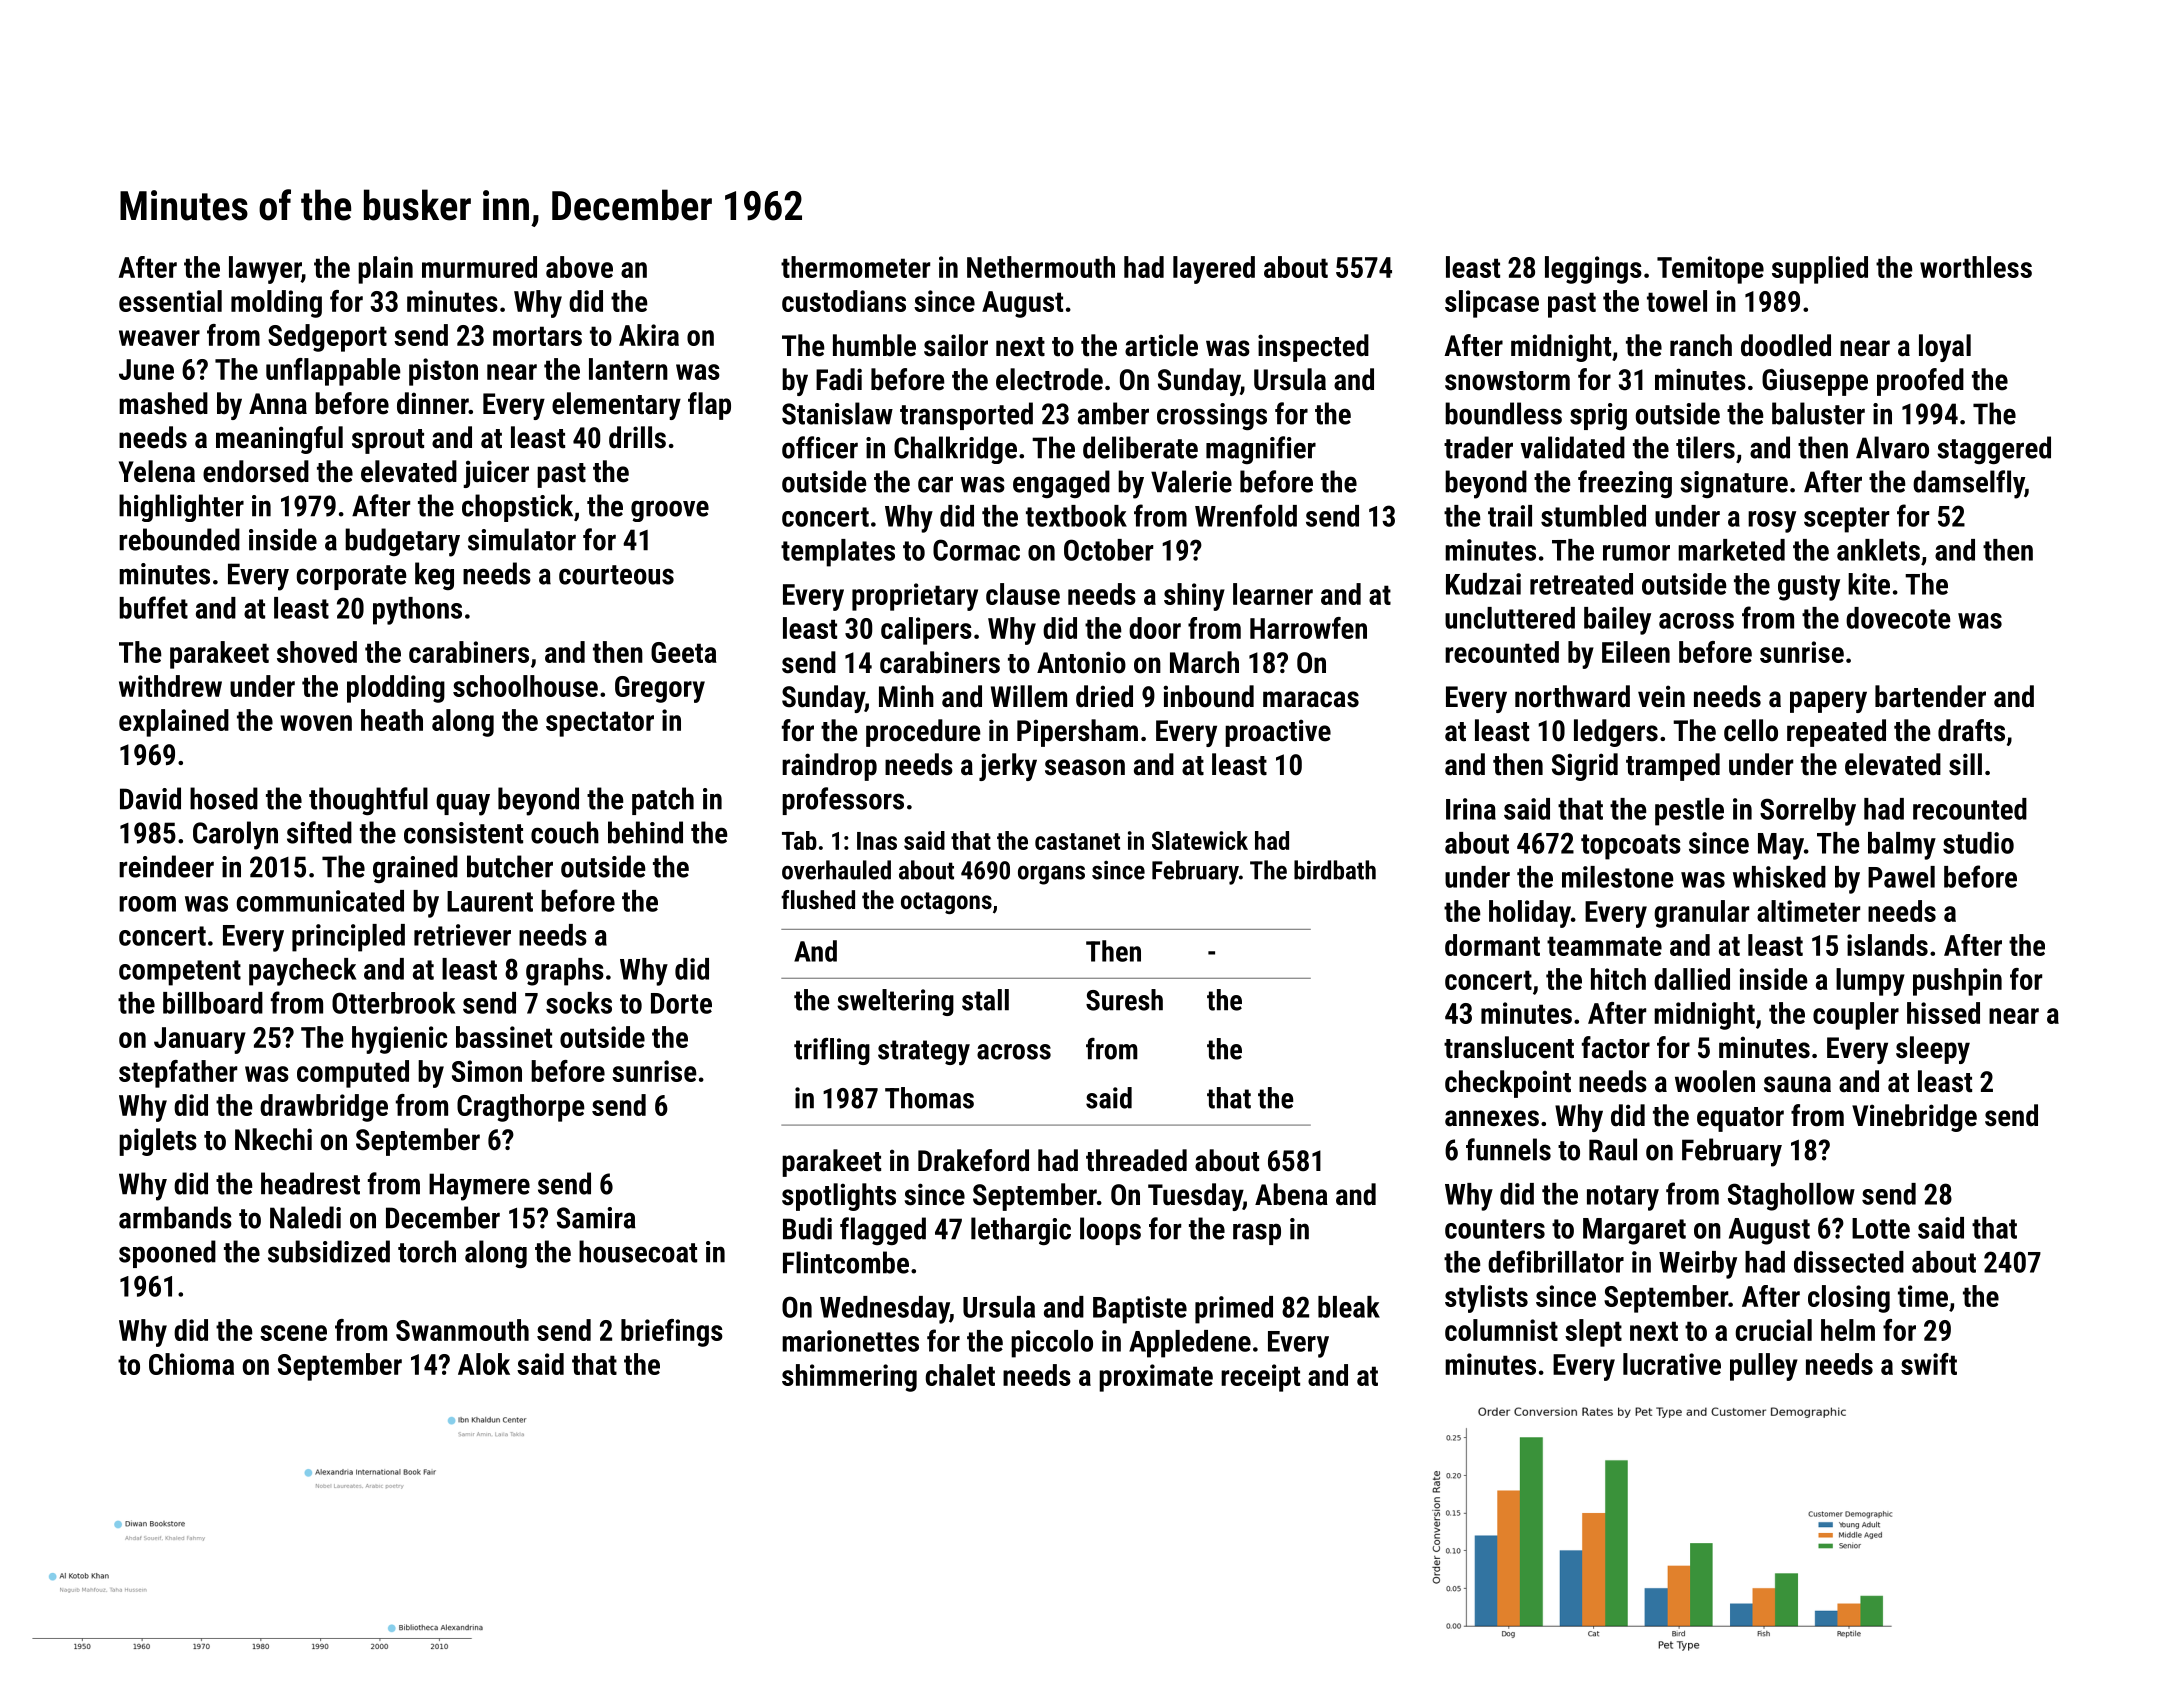 This image has height=1683, width=2178. What do you see at coordinates (684, 652) in the image?
I see `Geeta` at bounding box center [684, 652].
